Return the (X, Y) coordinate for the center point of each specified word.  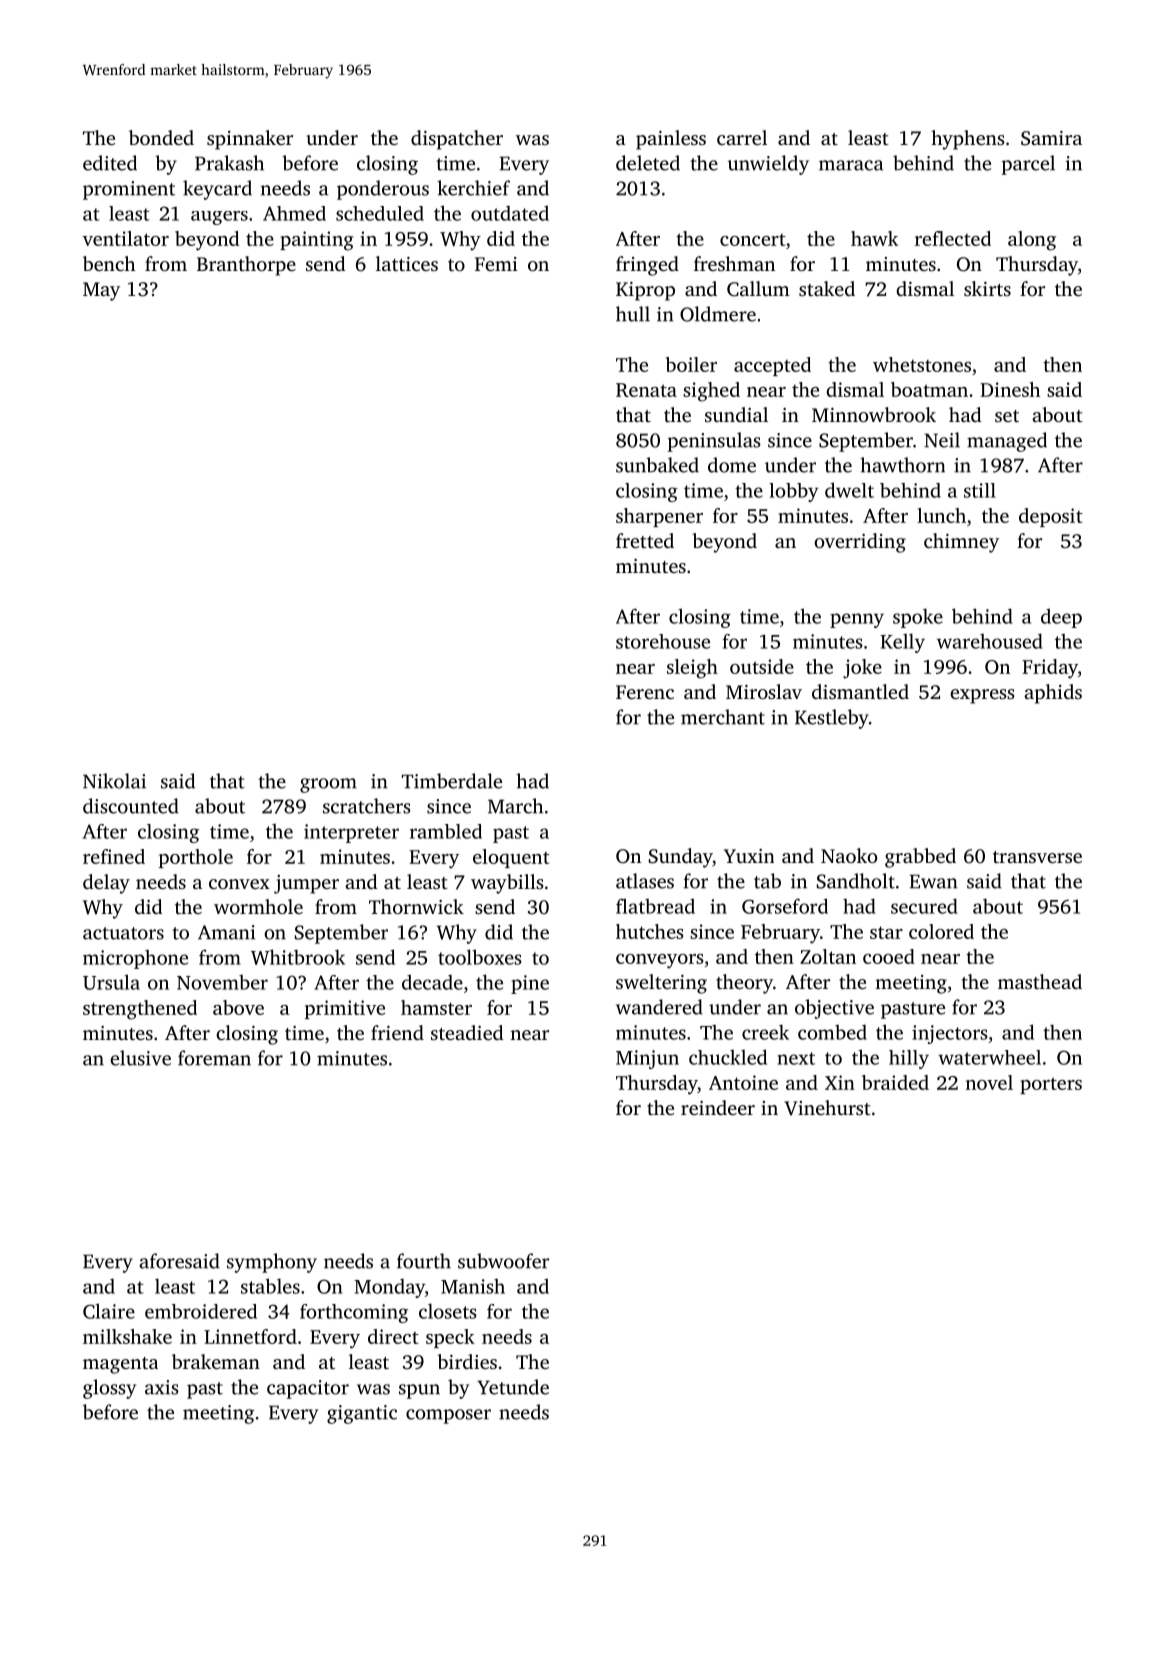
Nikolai (114, 781)
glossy (109, 1389)
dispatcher (457, 140)
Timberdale (452, 781)
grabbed (920, 858)
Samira (1051, 138)
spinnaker (250, 140)
